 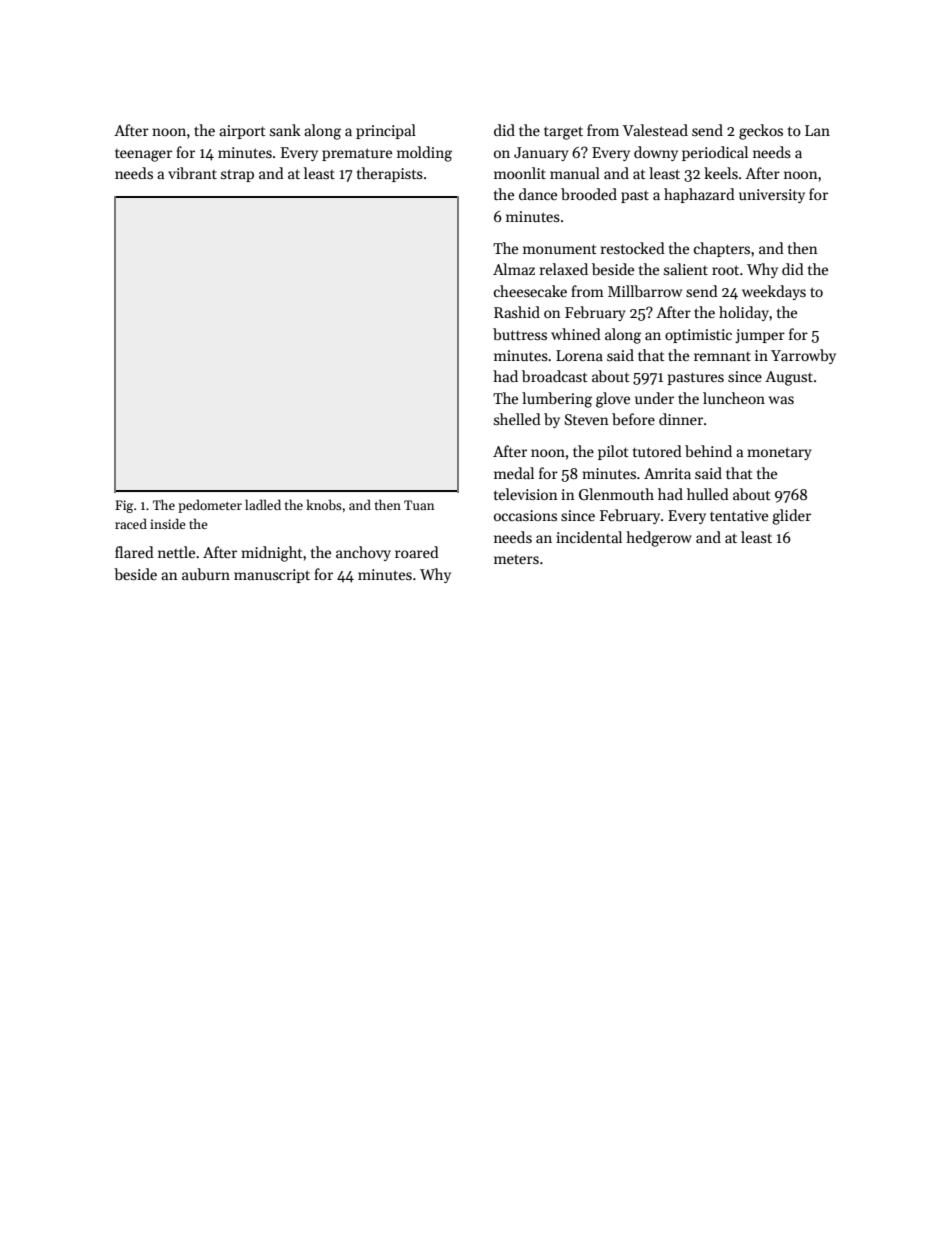 What do you see at coordinates (722, 249) in the screenshot?
I see `chapters` at bounding box center [722, 249].
